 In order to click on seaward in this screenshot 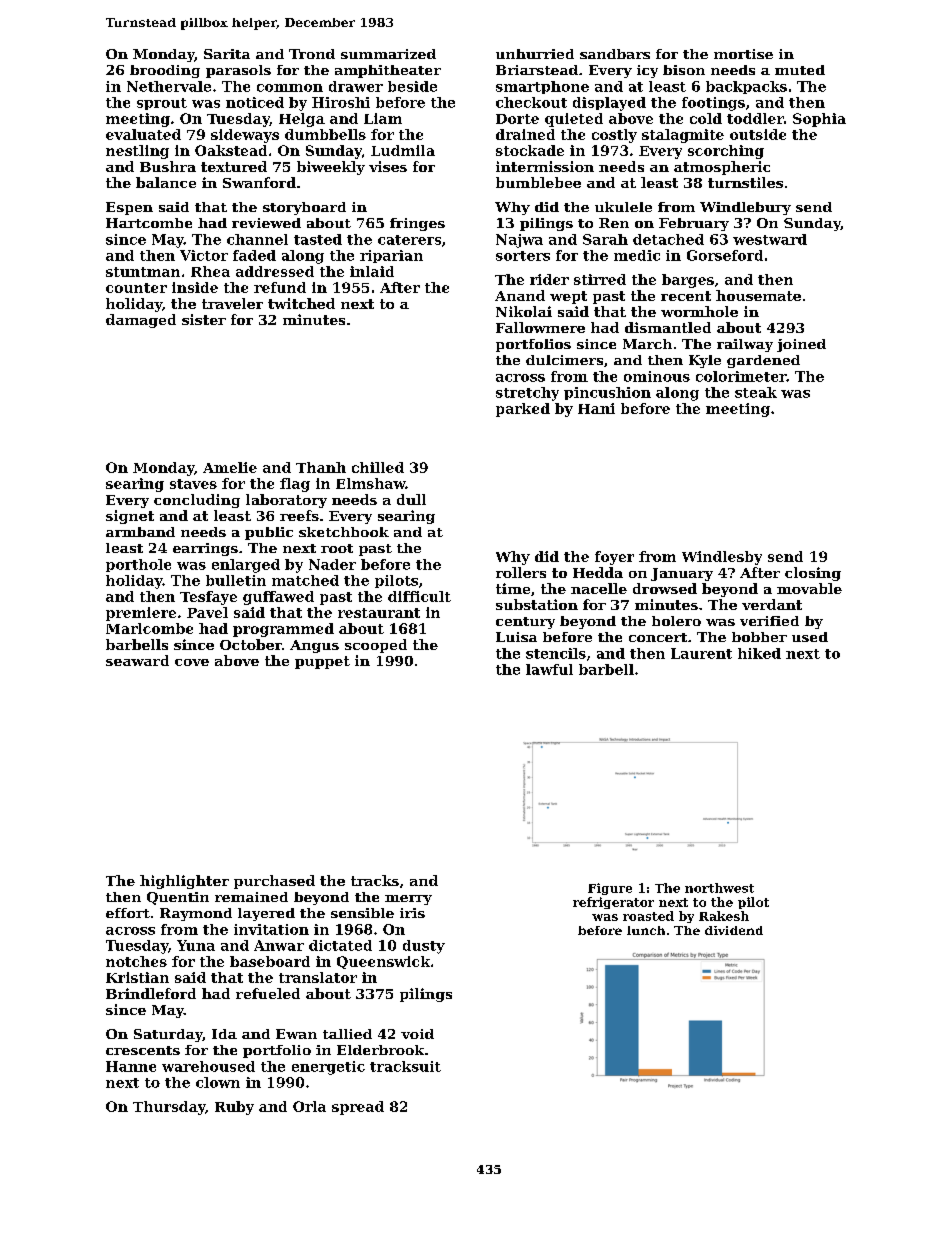, I will do `click(137, 660)`.
